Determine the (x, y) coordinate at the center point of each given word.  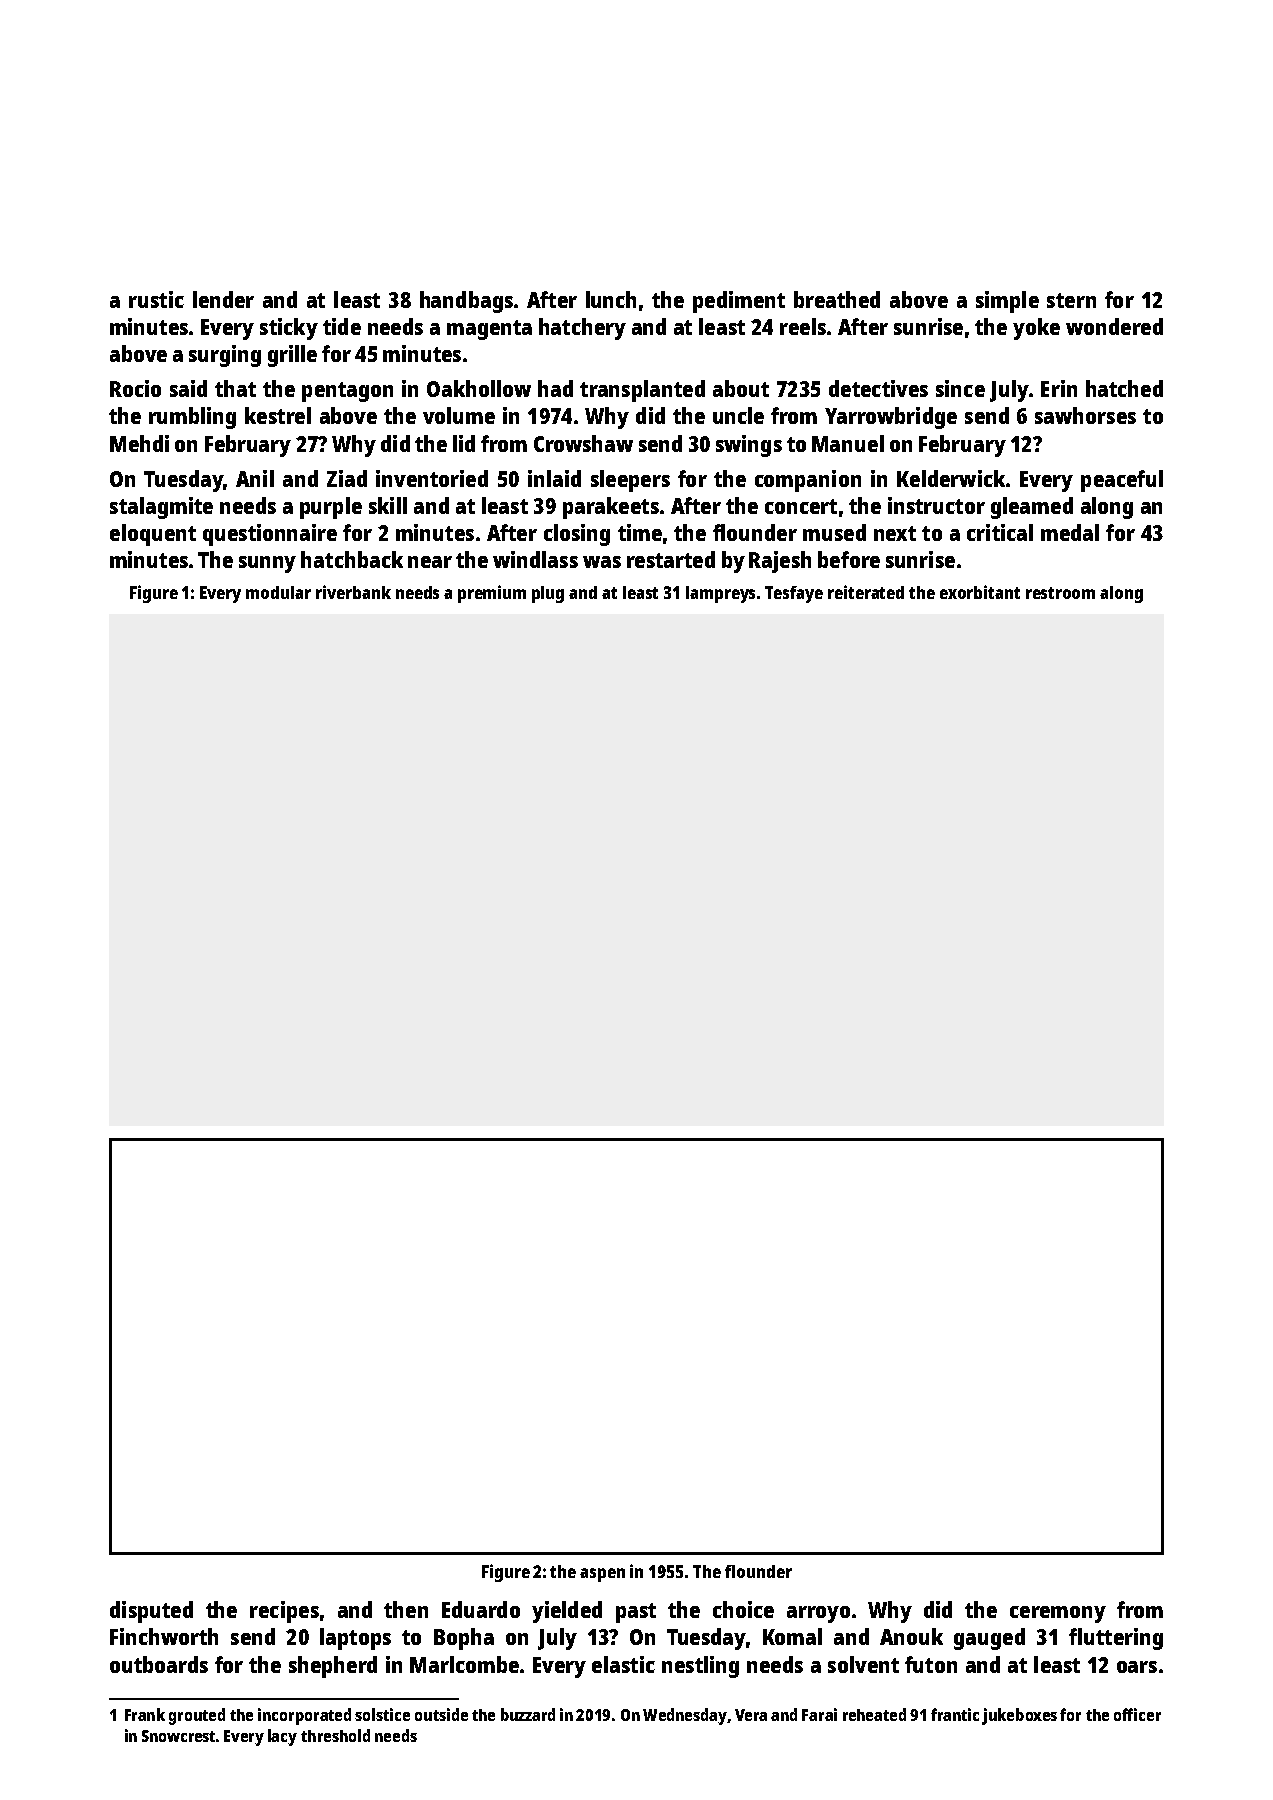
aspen (602, 1575)
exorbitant (980, 592)
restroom (1060, 593)
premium (492, 594)
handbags (466, 302)
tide (342, 326)
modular (278, 592)
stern (1071, 300)
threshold (335, 1735)
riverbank (353, 592)
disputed (151, 1612)
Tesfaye (794, 594)
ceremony (1058, 1614)
